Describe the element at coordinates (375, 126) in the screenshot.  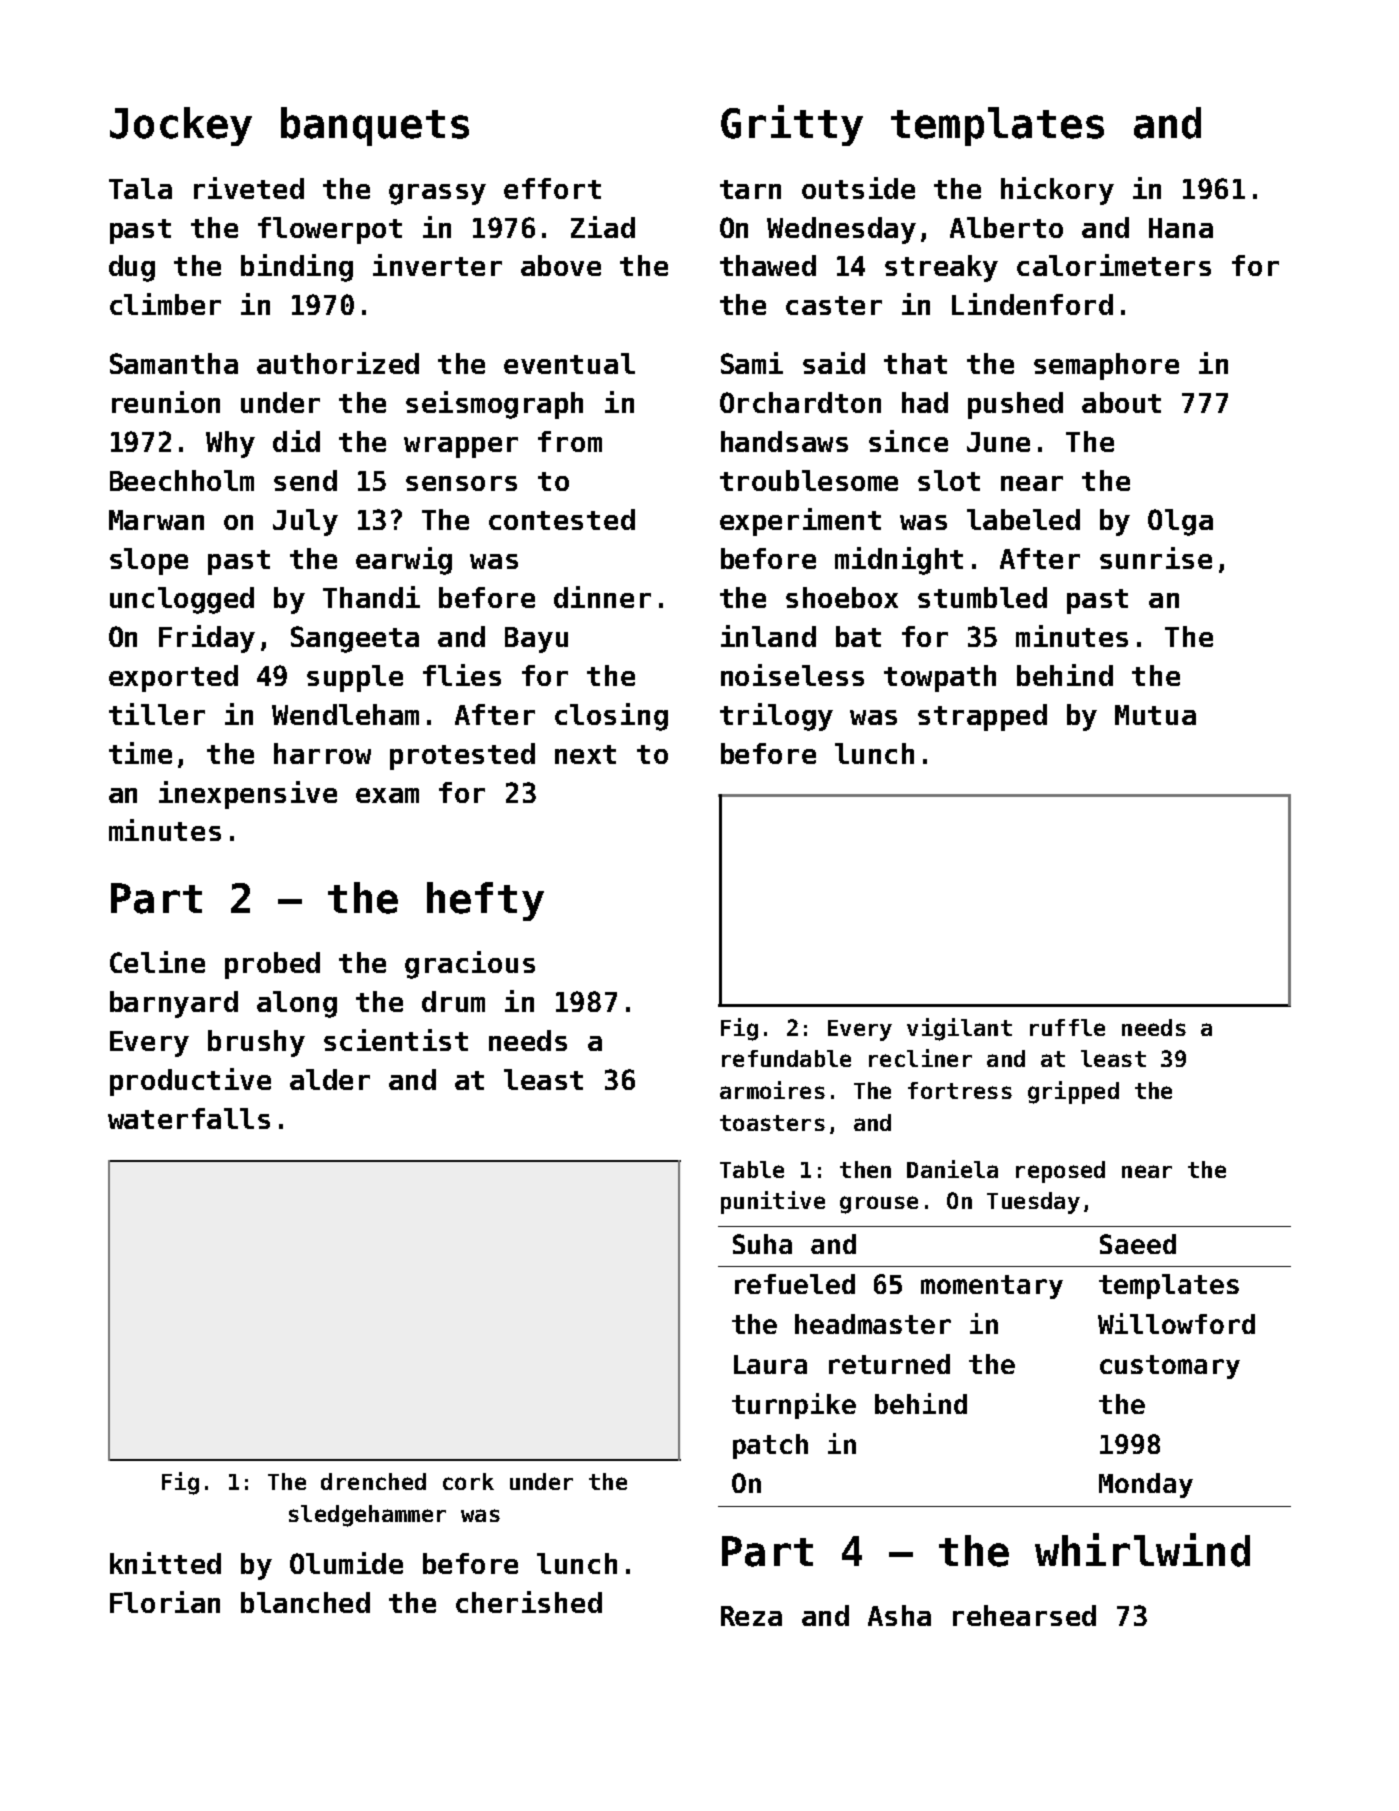
I see `banquets` at that location.
